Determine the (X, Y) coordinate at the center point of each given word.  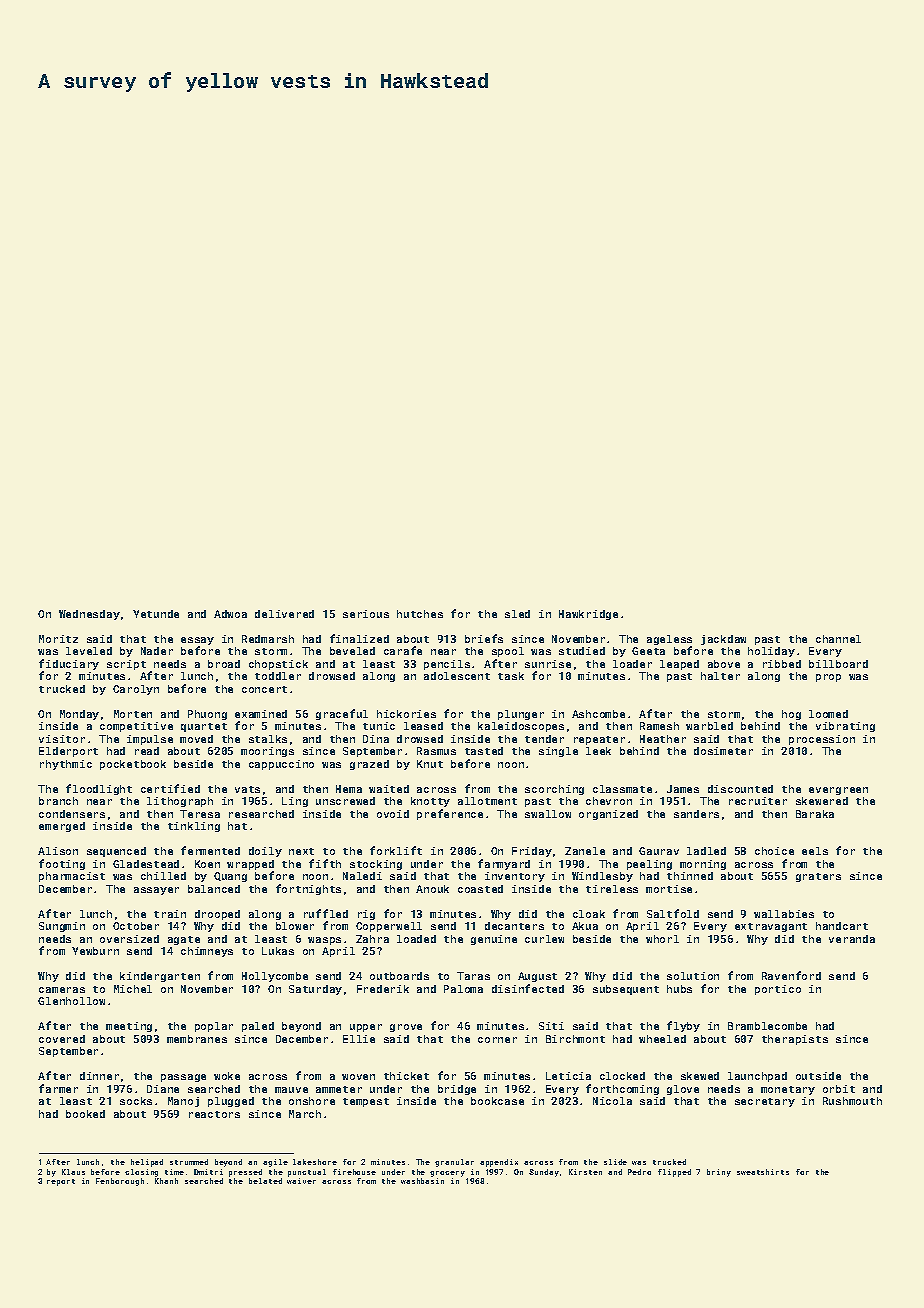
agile (275, 1163)
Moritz (58, 639)
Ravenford (791, 975)
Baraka (815, 814)
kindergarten (160, 977)
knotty (430, 802)
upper (366, 1028)
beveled (352, 651)
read (147, 751)
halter (720, 676)
